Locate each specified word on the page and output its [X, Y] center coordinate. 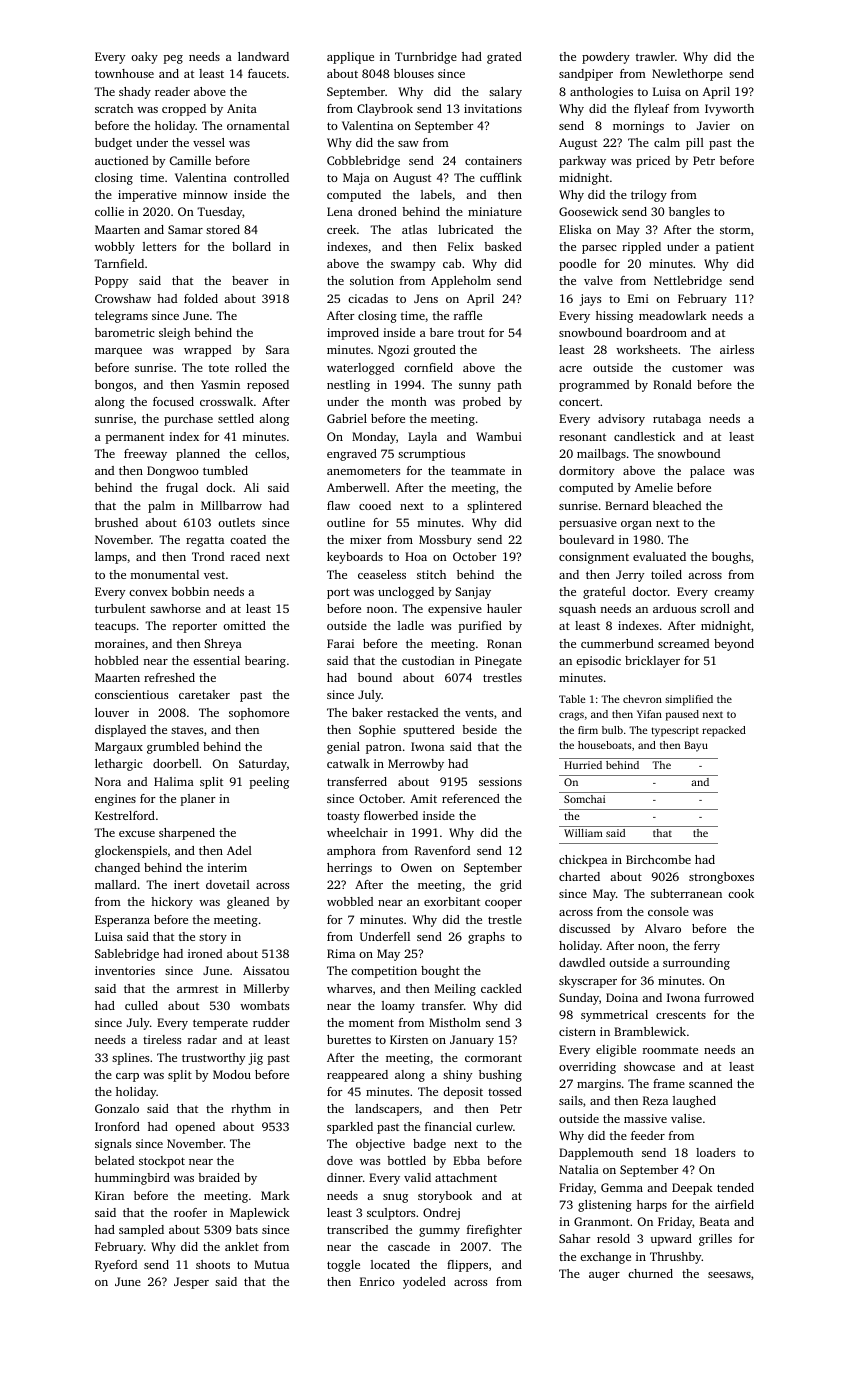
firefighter [494, 1231]
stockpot [162, 1162]
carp [127, 1077]
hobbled [117, 660]
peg [173, 59]
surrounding [696, 964]
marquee [118, 352]
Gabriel [347, 418]
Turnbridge [426, 58]
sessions [500, 781]
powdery [606, 58]
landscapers [387, 1110]
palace [707, 472]
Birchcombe [658, 859]
